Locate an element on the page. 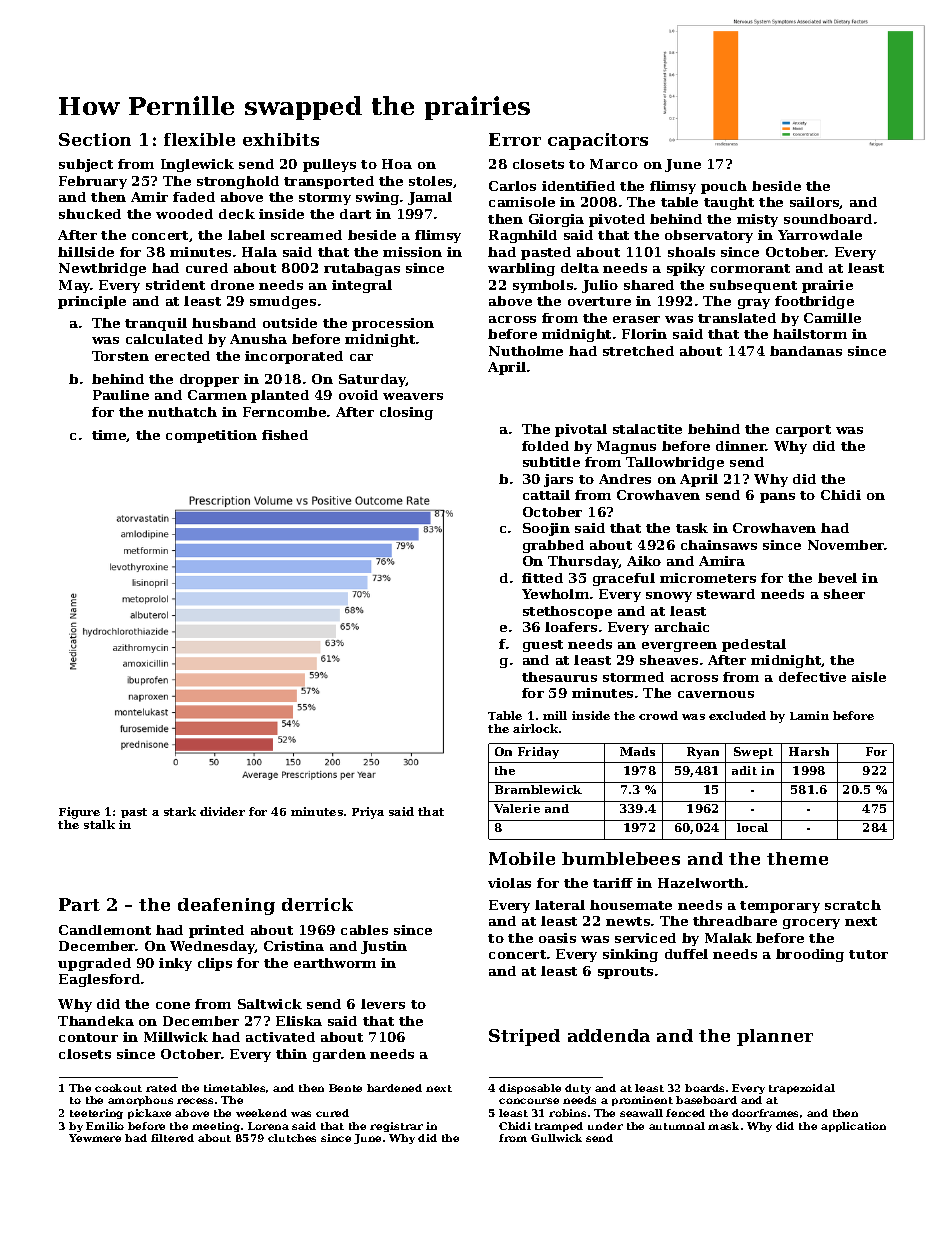  Hala is located at coordinates (259, 252).
